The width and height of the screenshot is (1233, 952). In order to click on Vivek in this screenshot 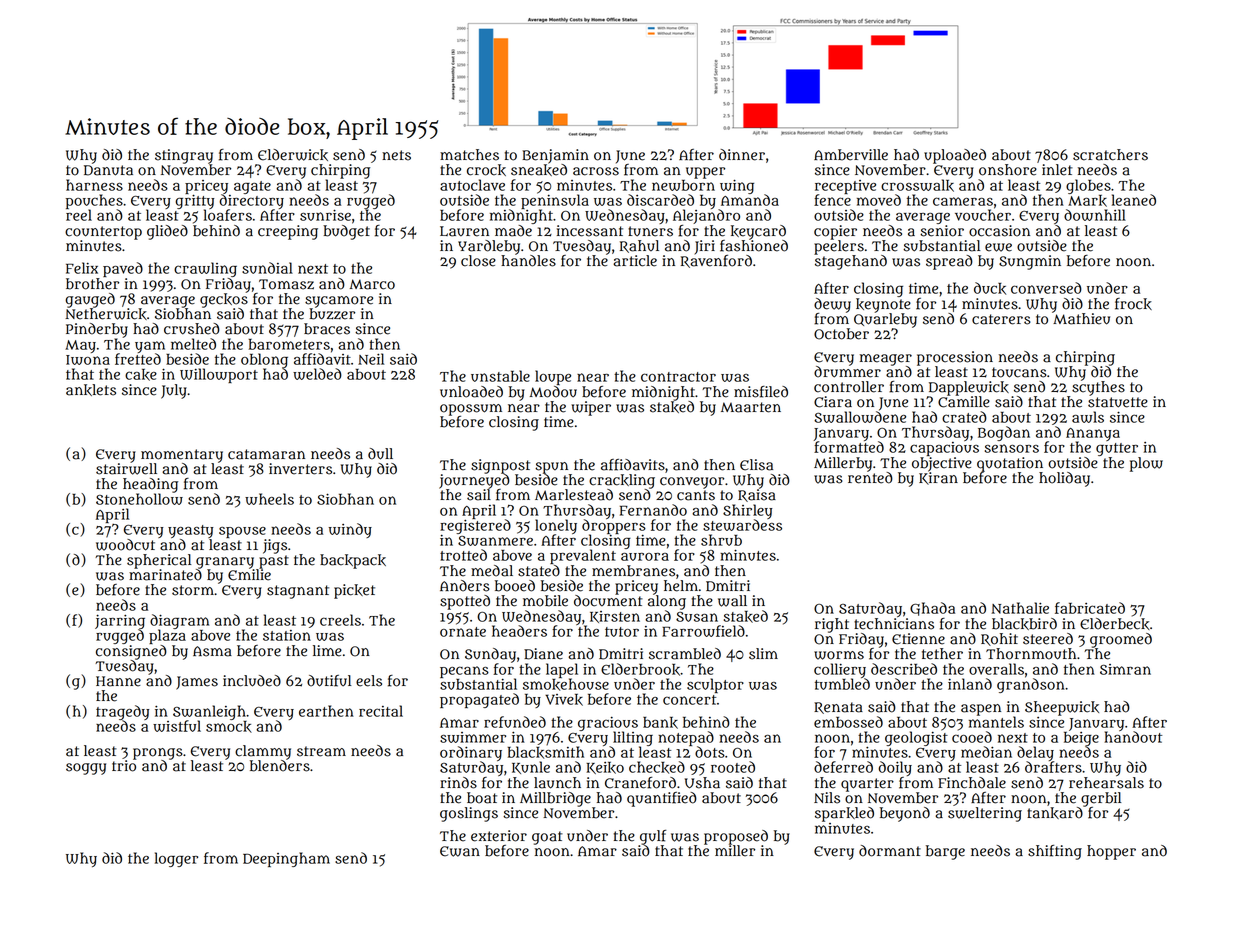, I will do `click(564, 700)`.
